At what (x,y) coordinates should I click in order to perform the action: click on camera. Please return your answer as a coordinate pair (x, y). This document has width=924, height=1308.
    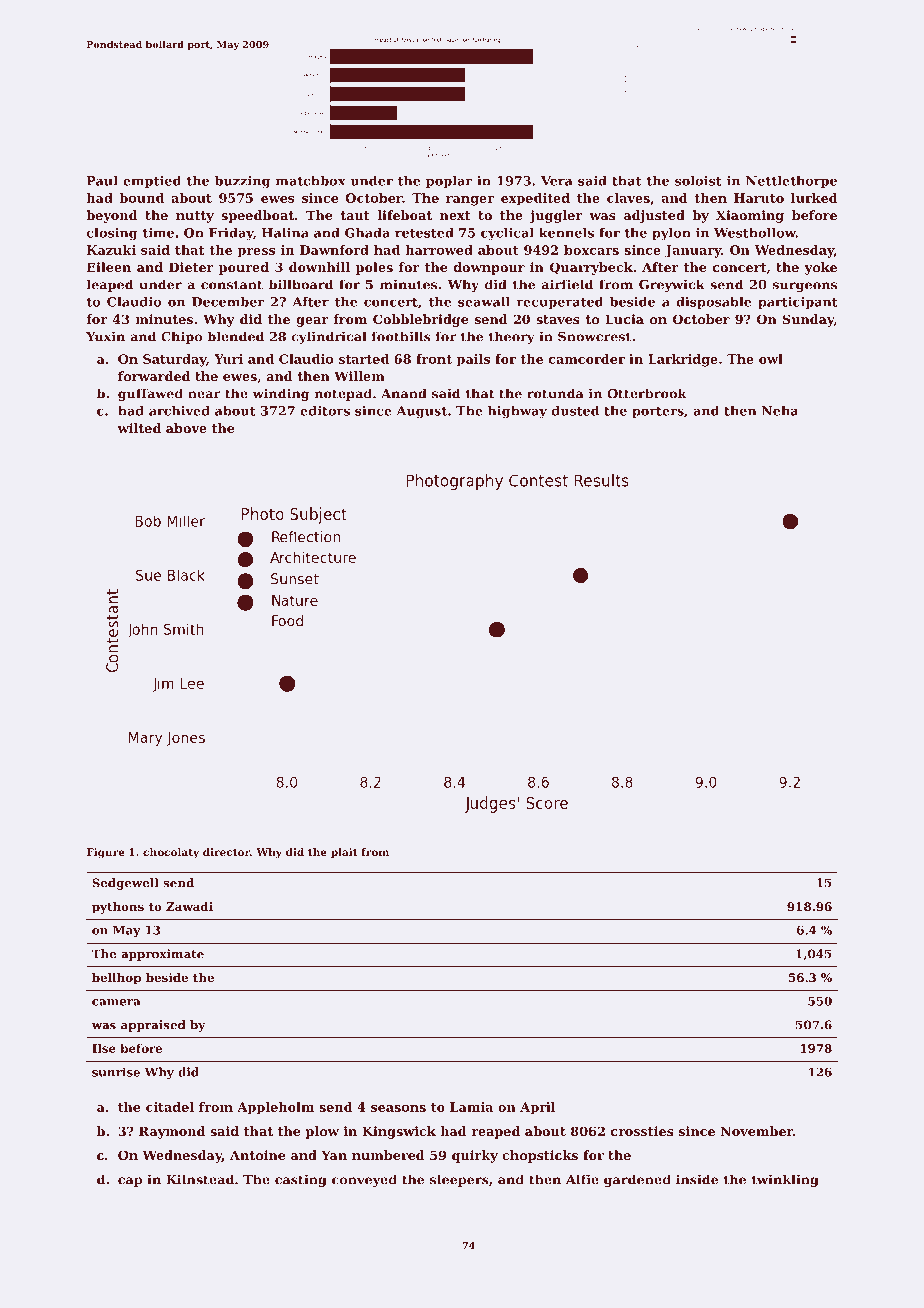
    Looking at the image, I should click on (116, 1002).
